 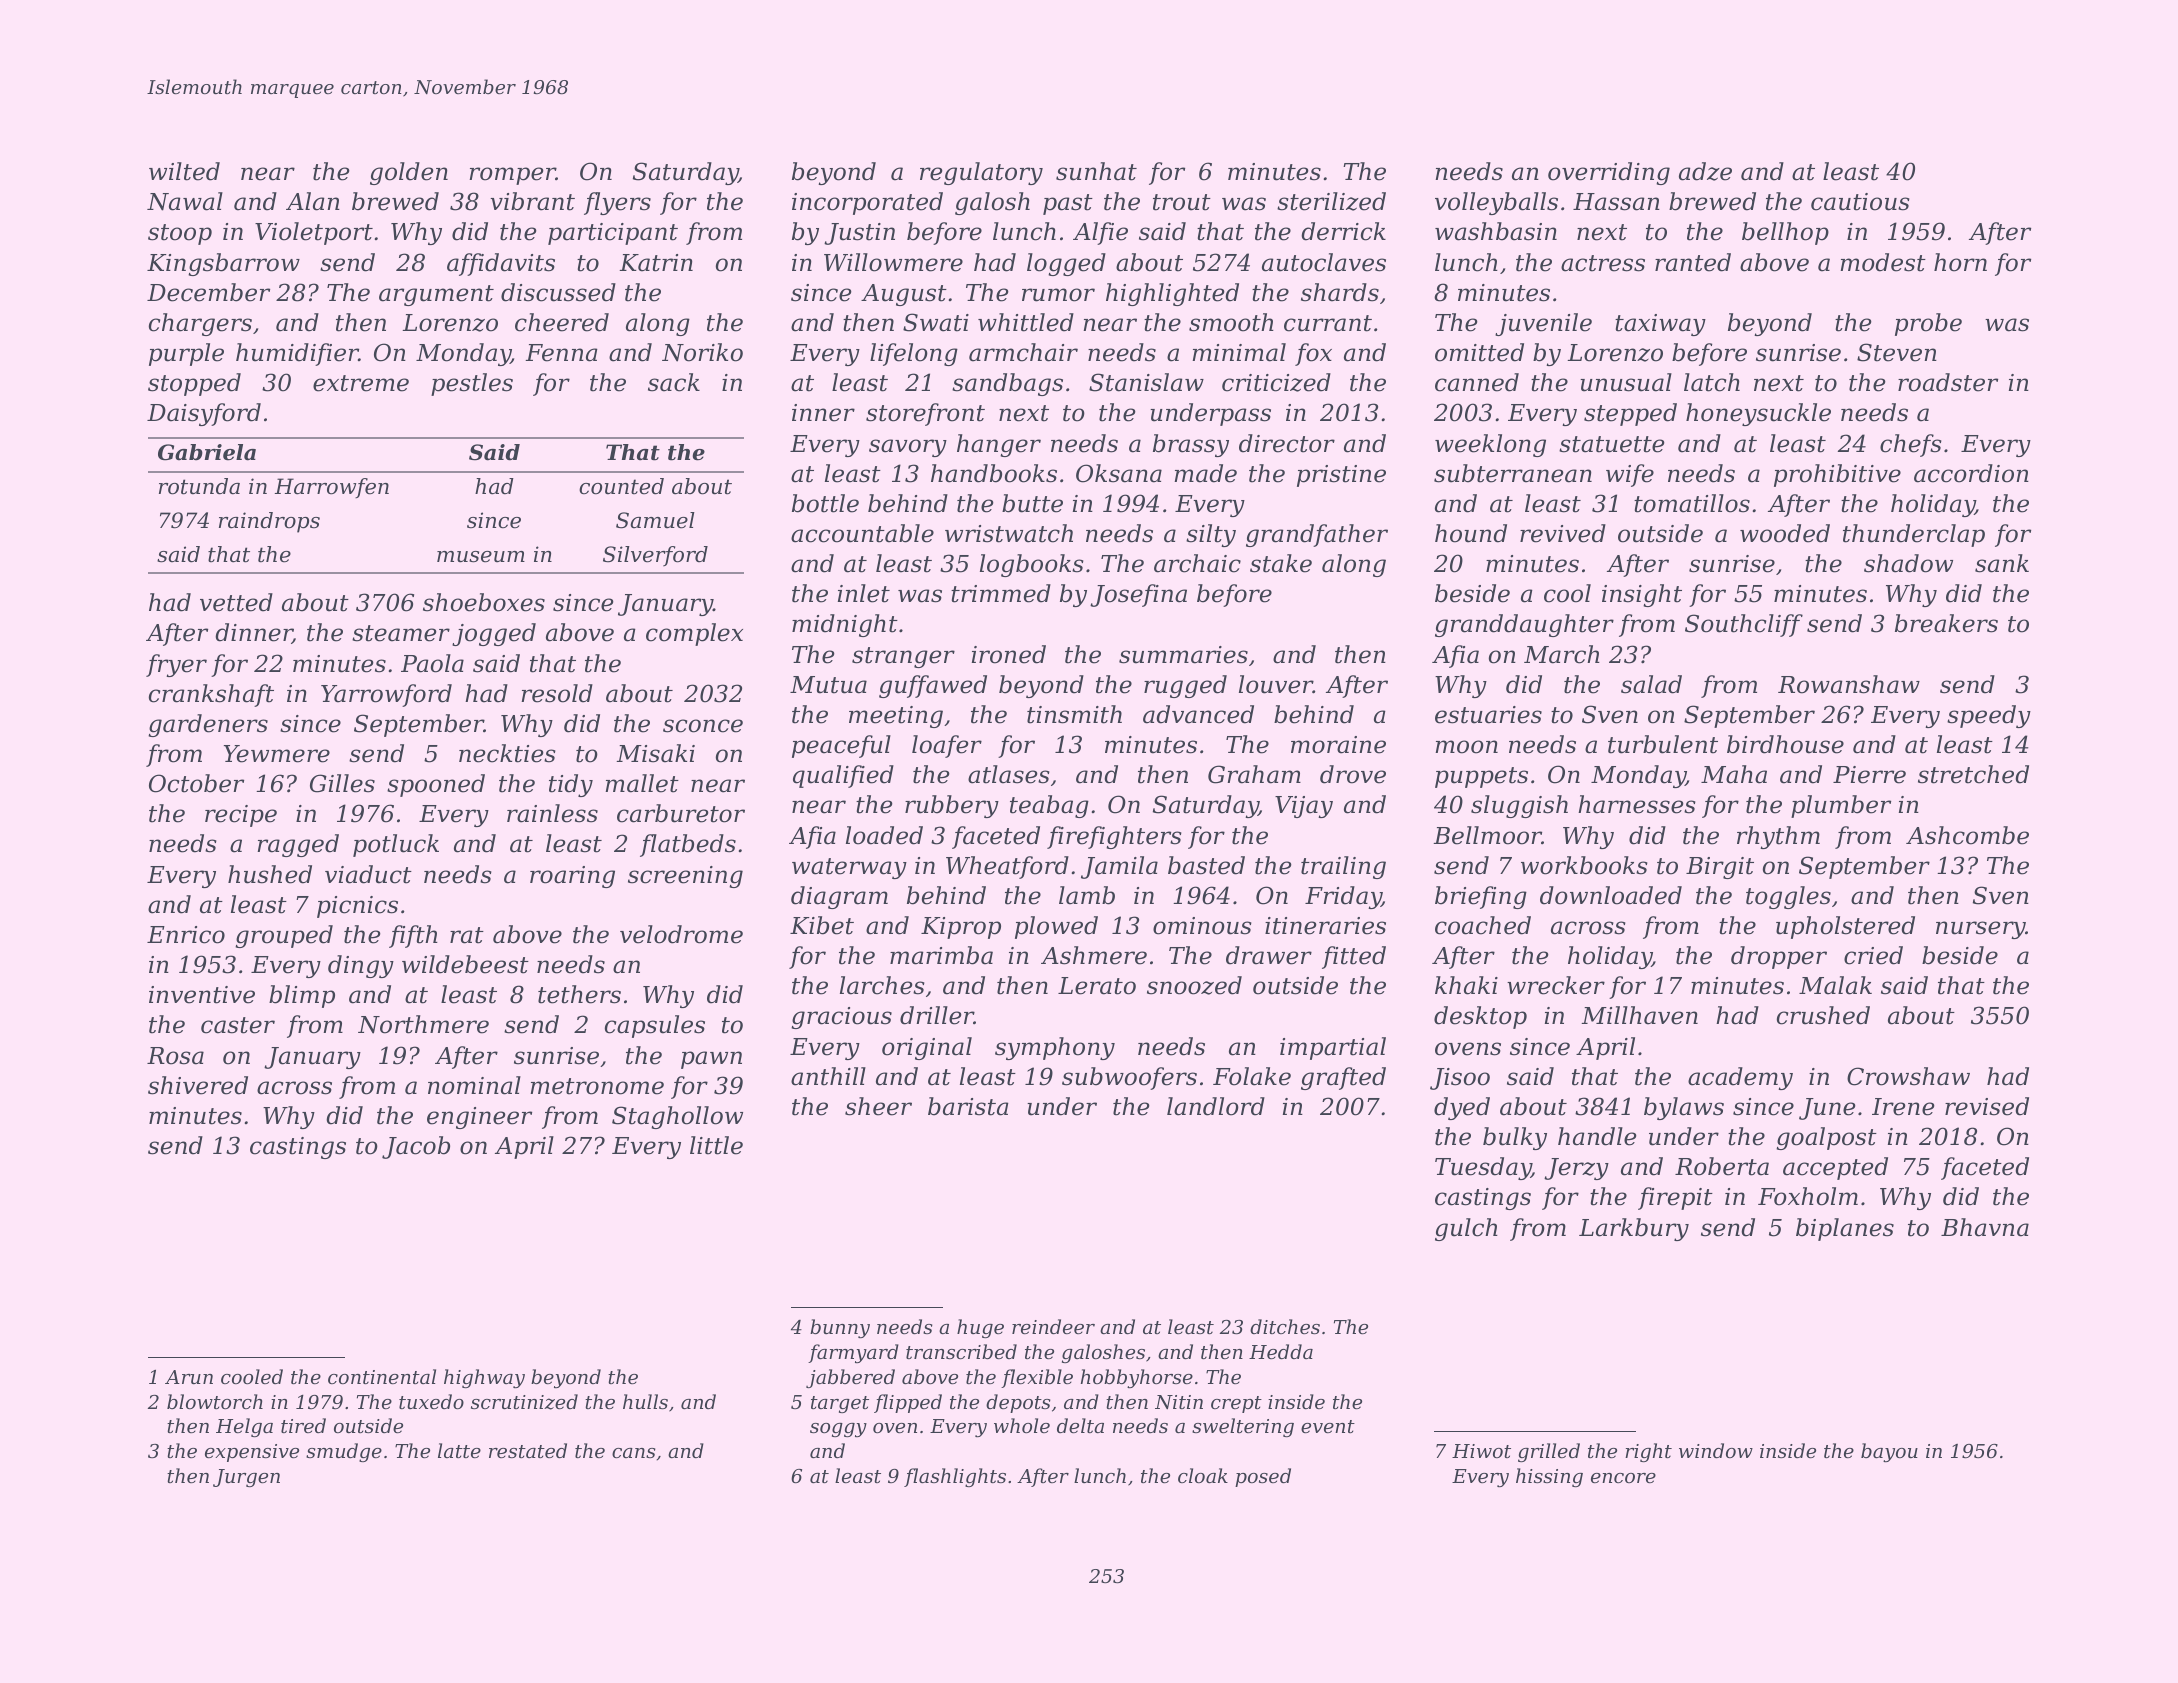 What do you see at coordinates (1705, 171) in the document?
I see `adze` at bounding box center [1705, 171].
